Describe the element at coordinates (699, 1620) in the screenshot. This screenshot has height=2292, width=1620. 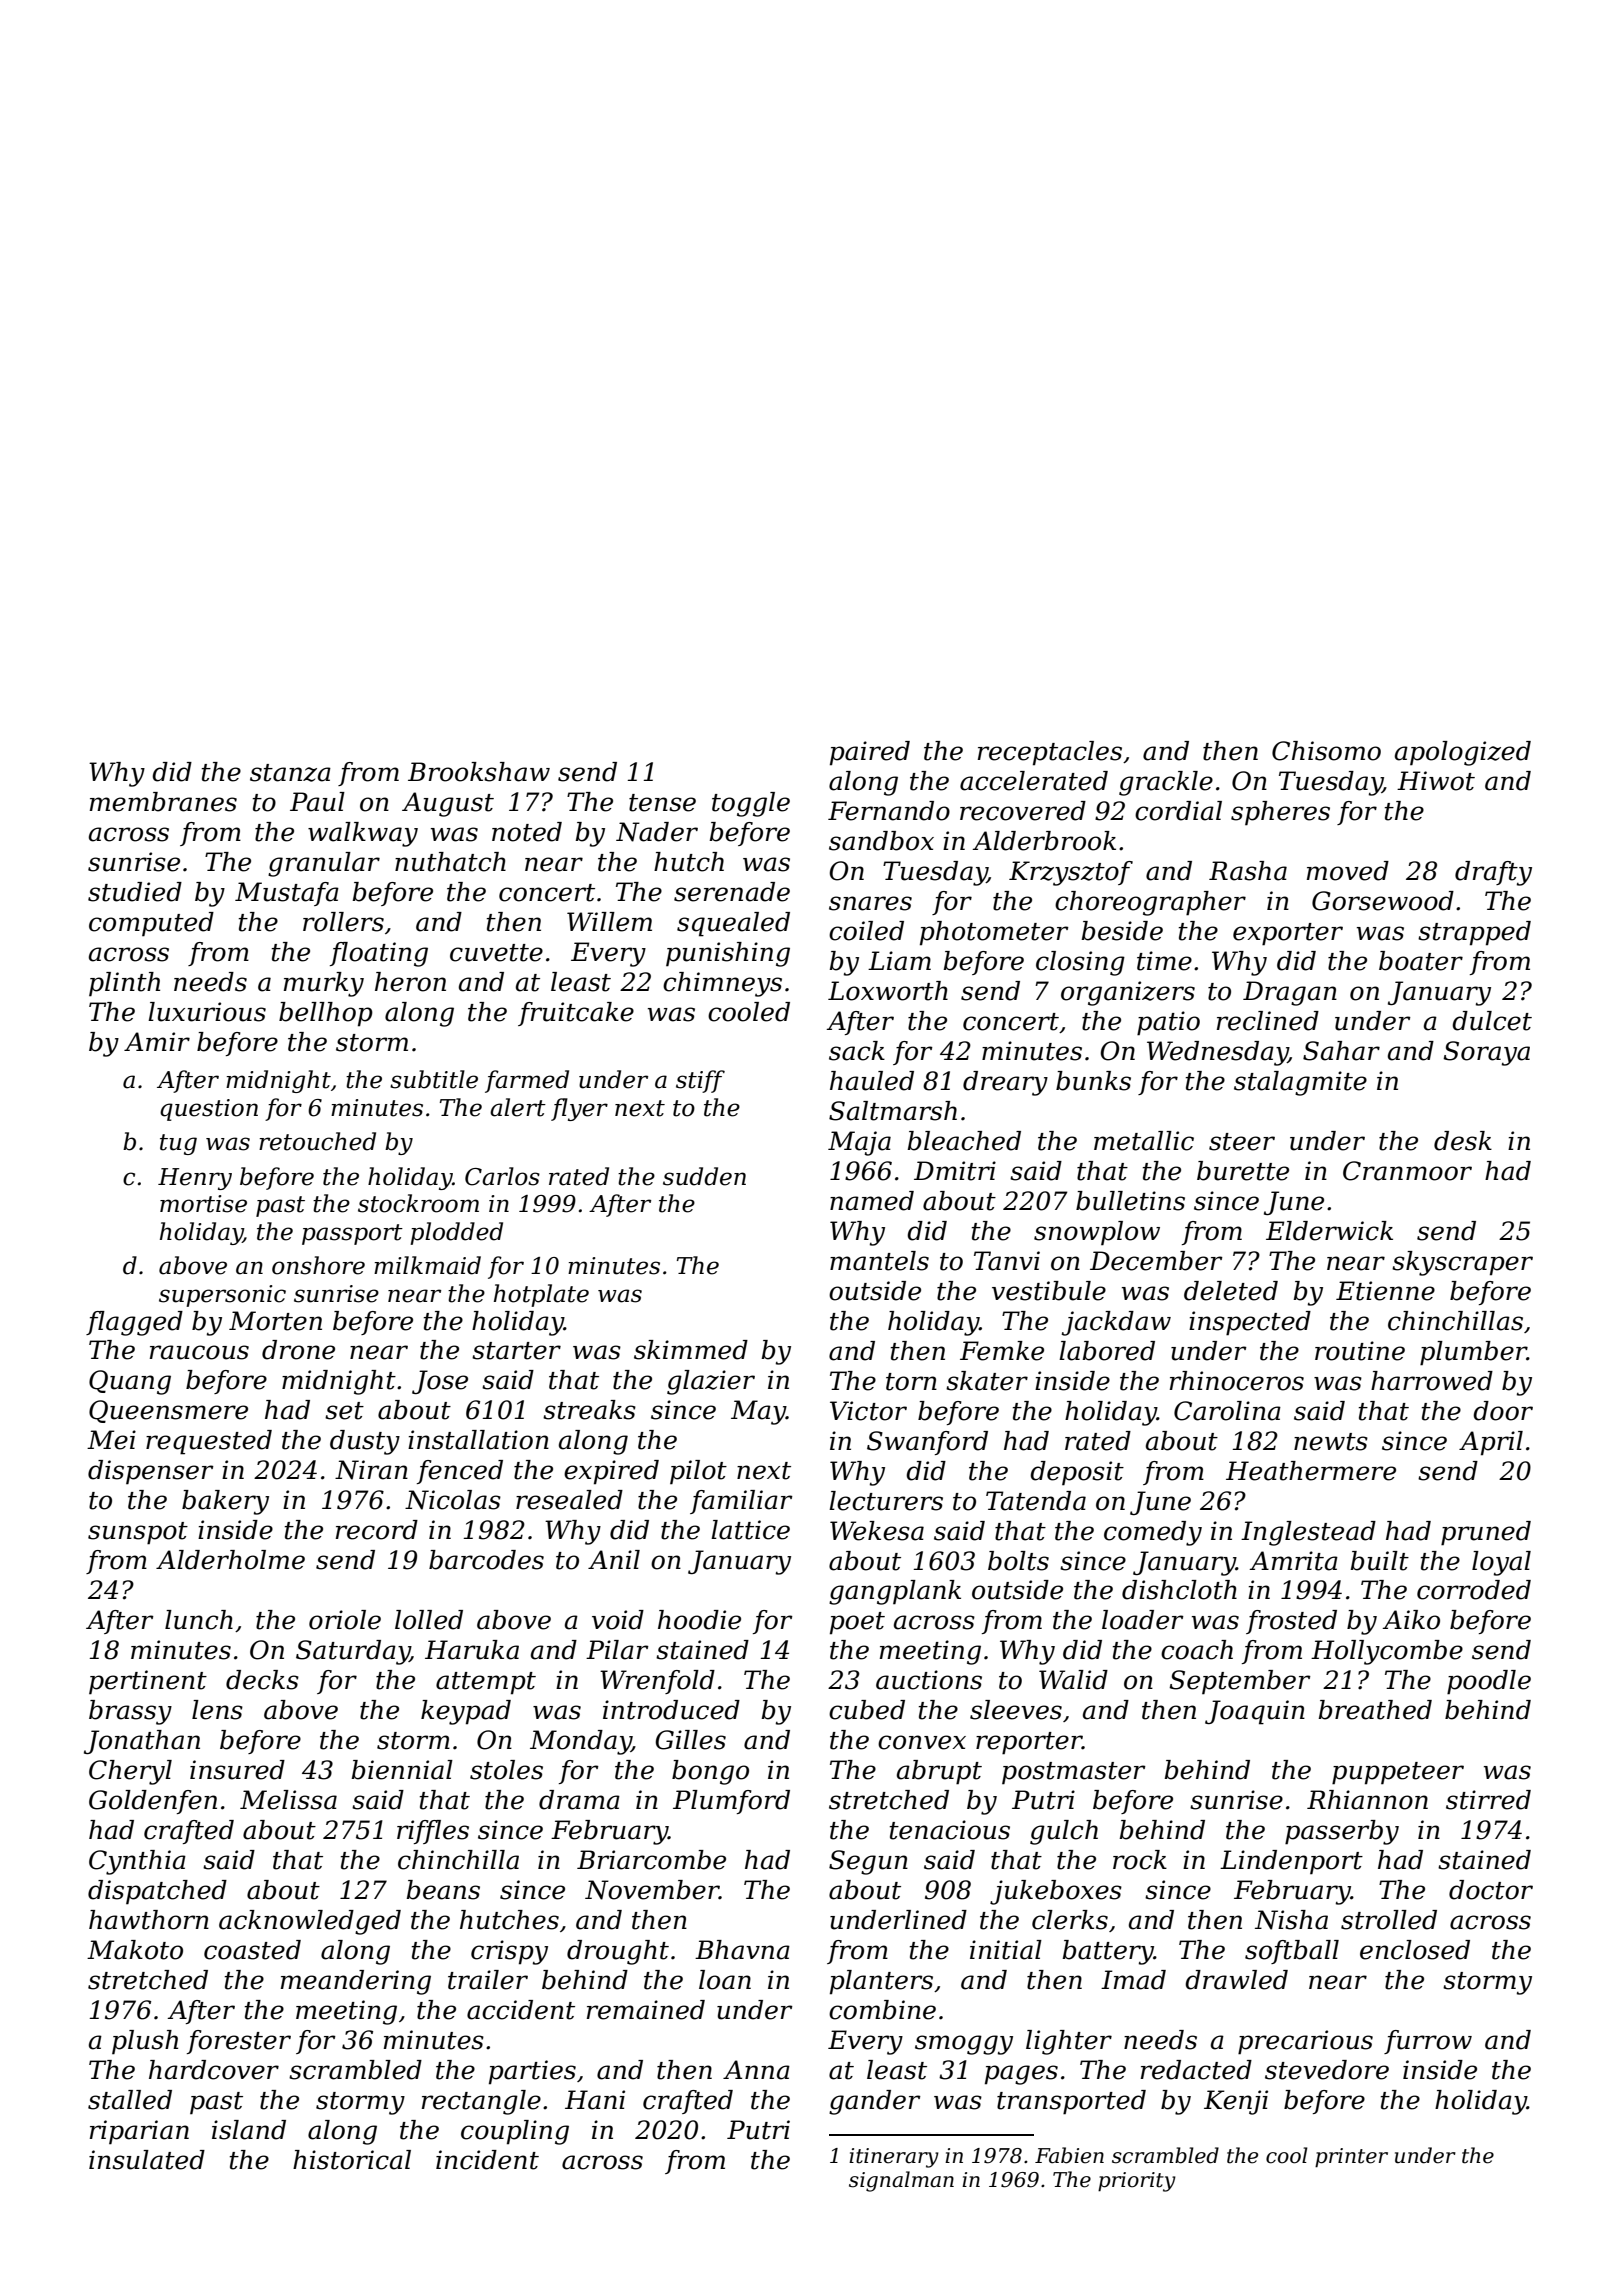
I see `hoodie` at that location.
